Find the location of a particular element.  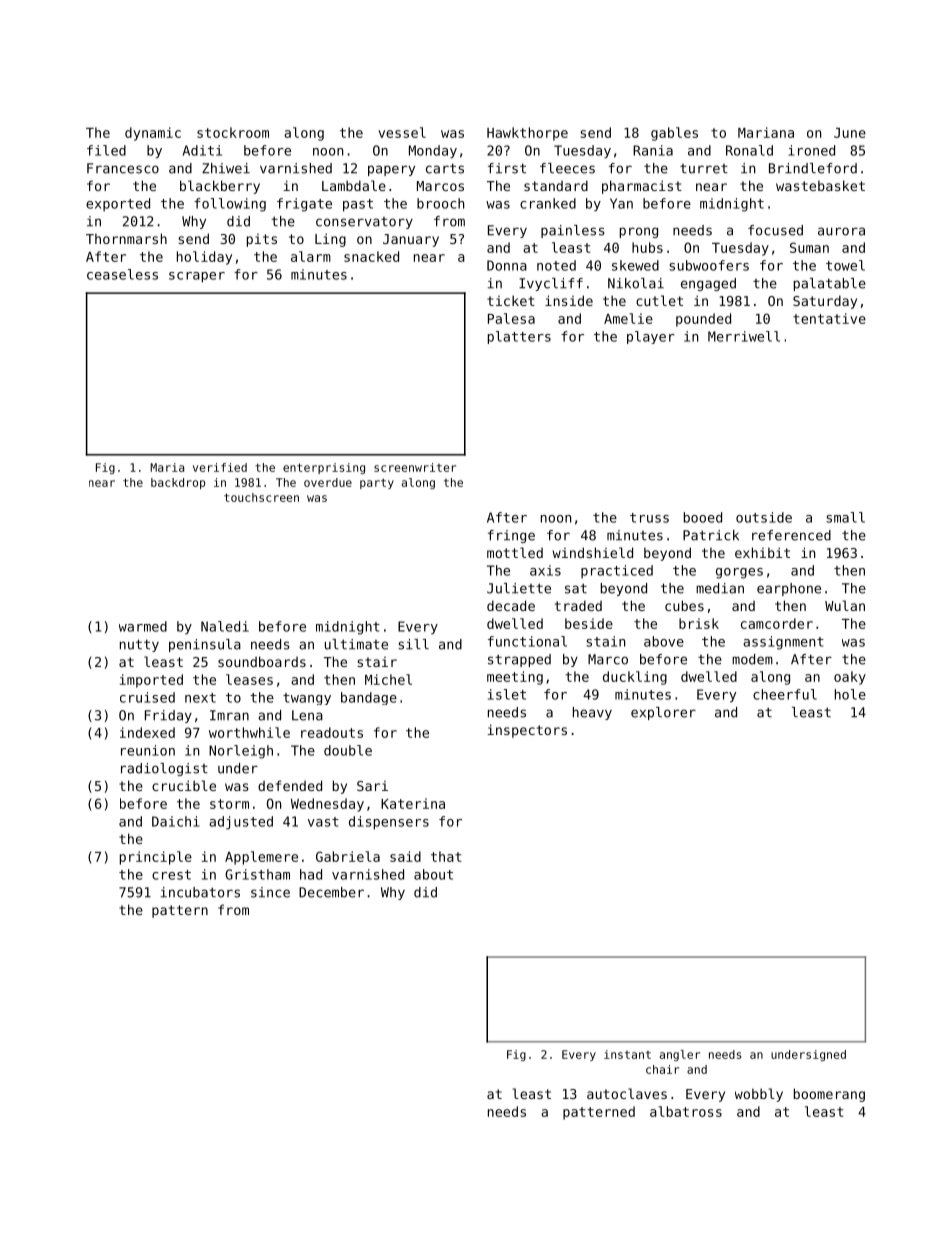

scraper is located at coordinates (197, 277).
